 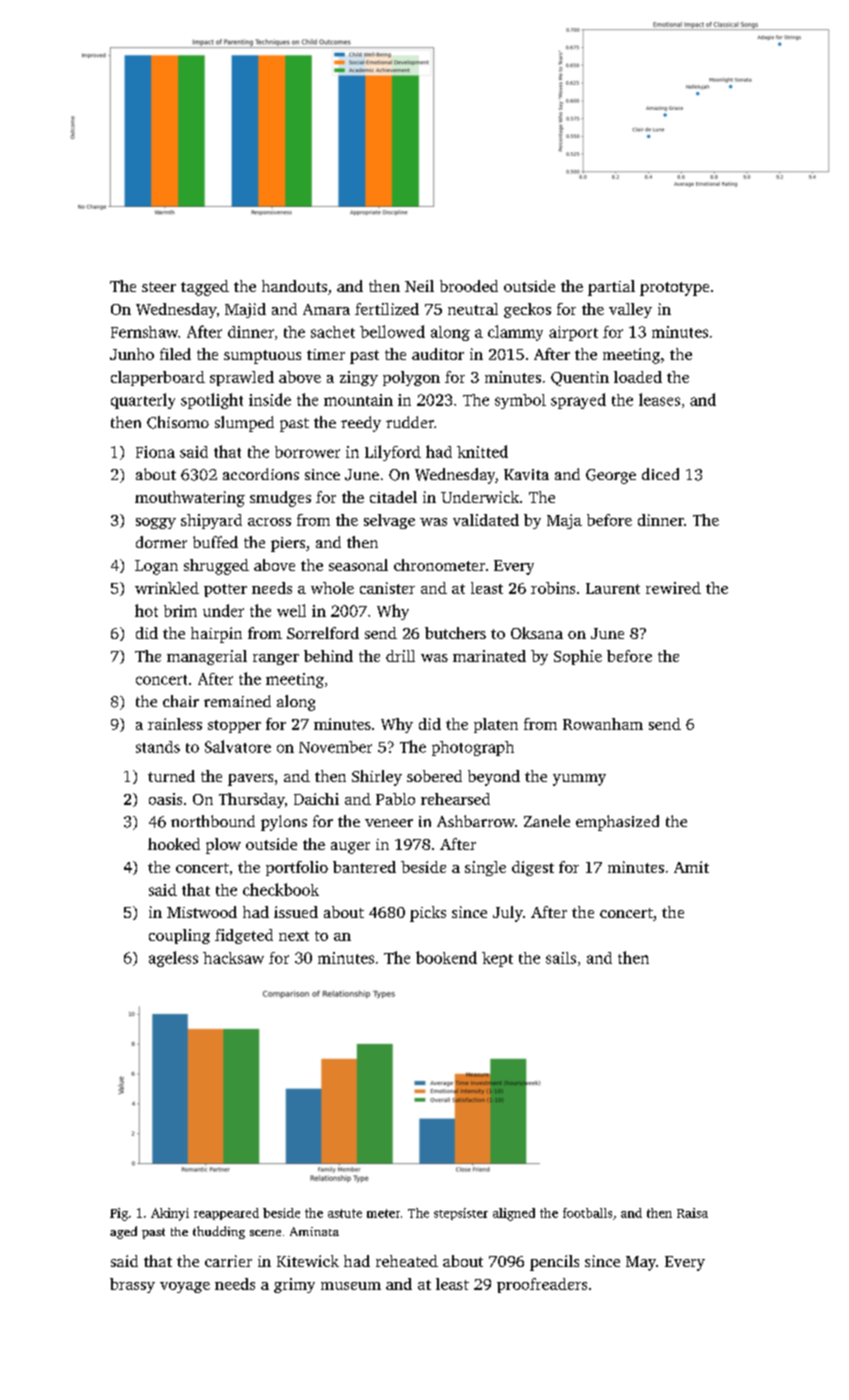 What do you see at coordinates (155, 452) in the screenshot?
I see `Fiona` at bounding box center [155, 452].
